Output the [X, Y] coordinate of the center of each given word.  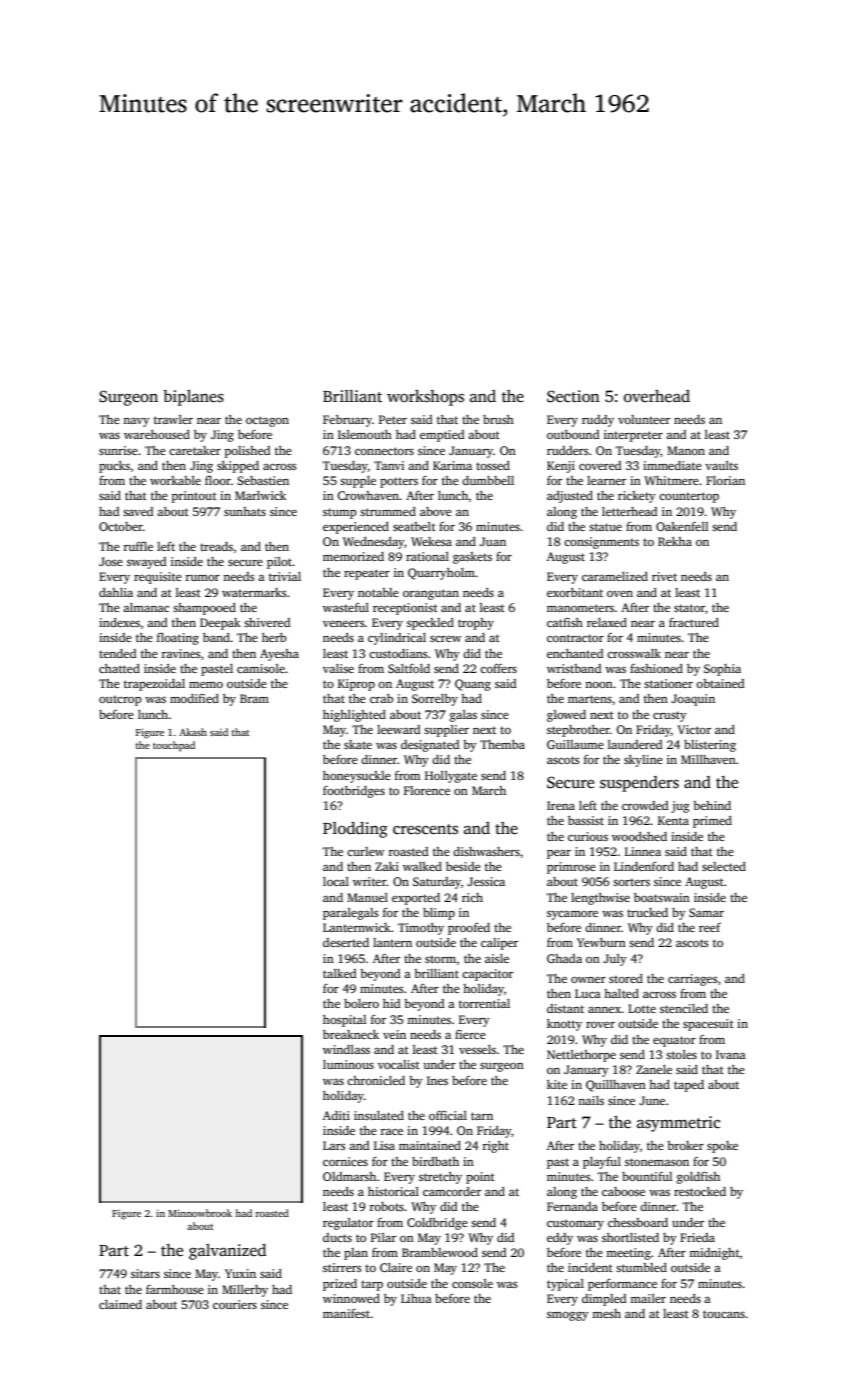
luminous [348, 1064]
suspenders [639, 784]
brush [498, 419]
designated [430, 746]
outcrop [120, 700]
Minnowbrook [200, 1213]
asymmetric [678, 1124]
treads [216, 546]
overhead [657, 396]
